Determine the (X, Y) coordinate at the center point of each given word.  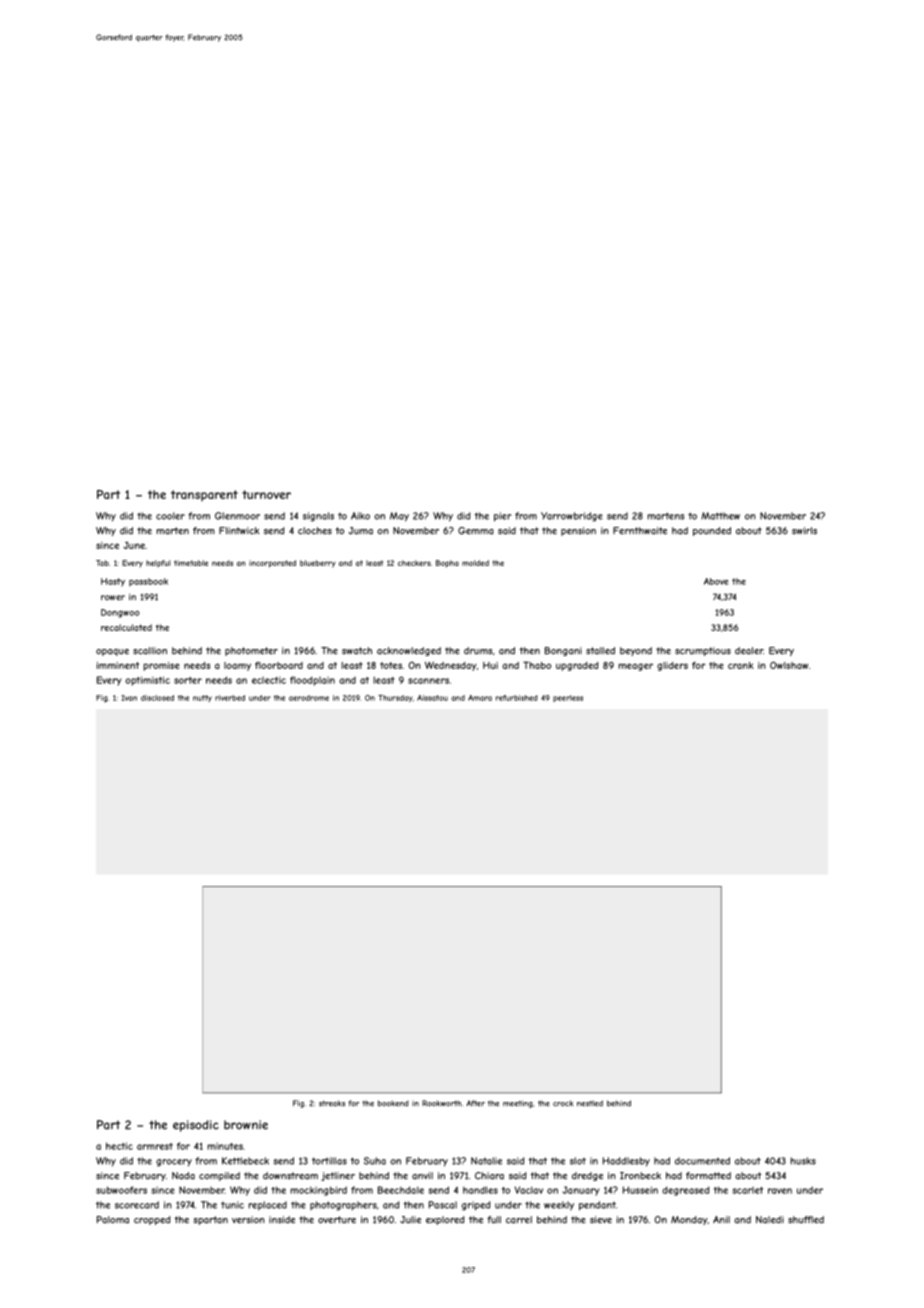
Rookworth (441, 1103)
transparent (204, 495)
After (475, 1103)
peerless (568, 698)
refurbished (517, 698)
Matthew (720, 516)
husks (803, 1161)
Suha (375, 1161)
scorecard (137, 1205)
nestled (590, 1103)
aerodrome (309, 698)
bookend (393, 1103)
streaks (332, 1103)
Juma (361, 531)
